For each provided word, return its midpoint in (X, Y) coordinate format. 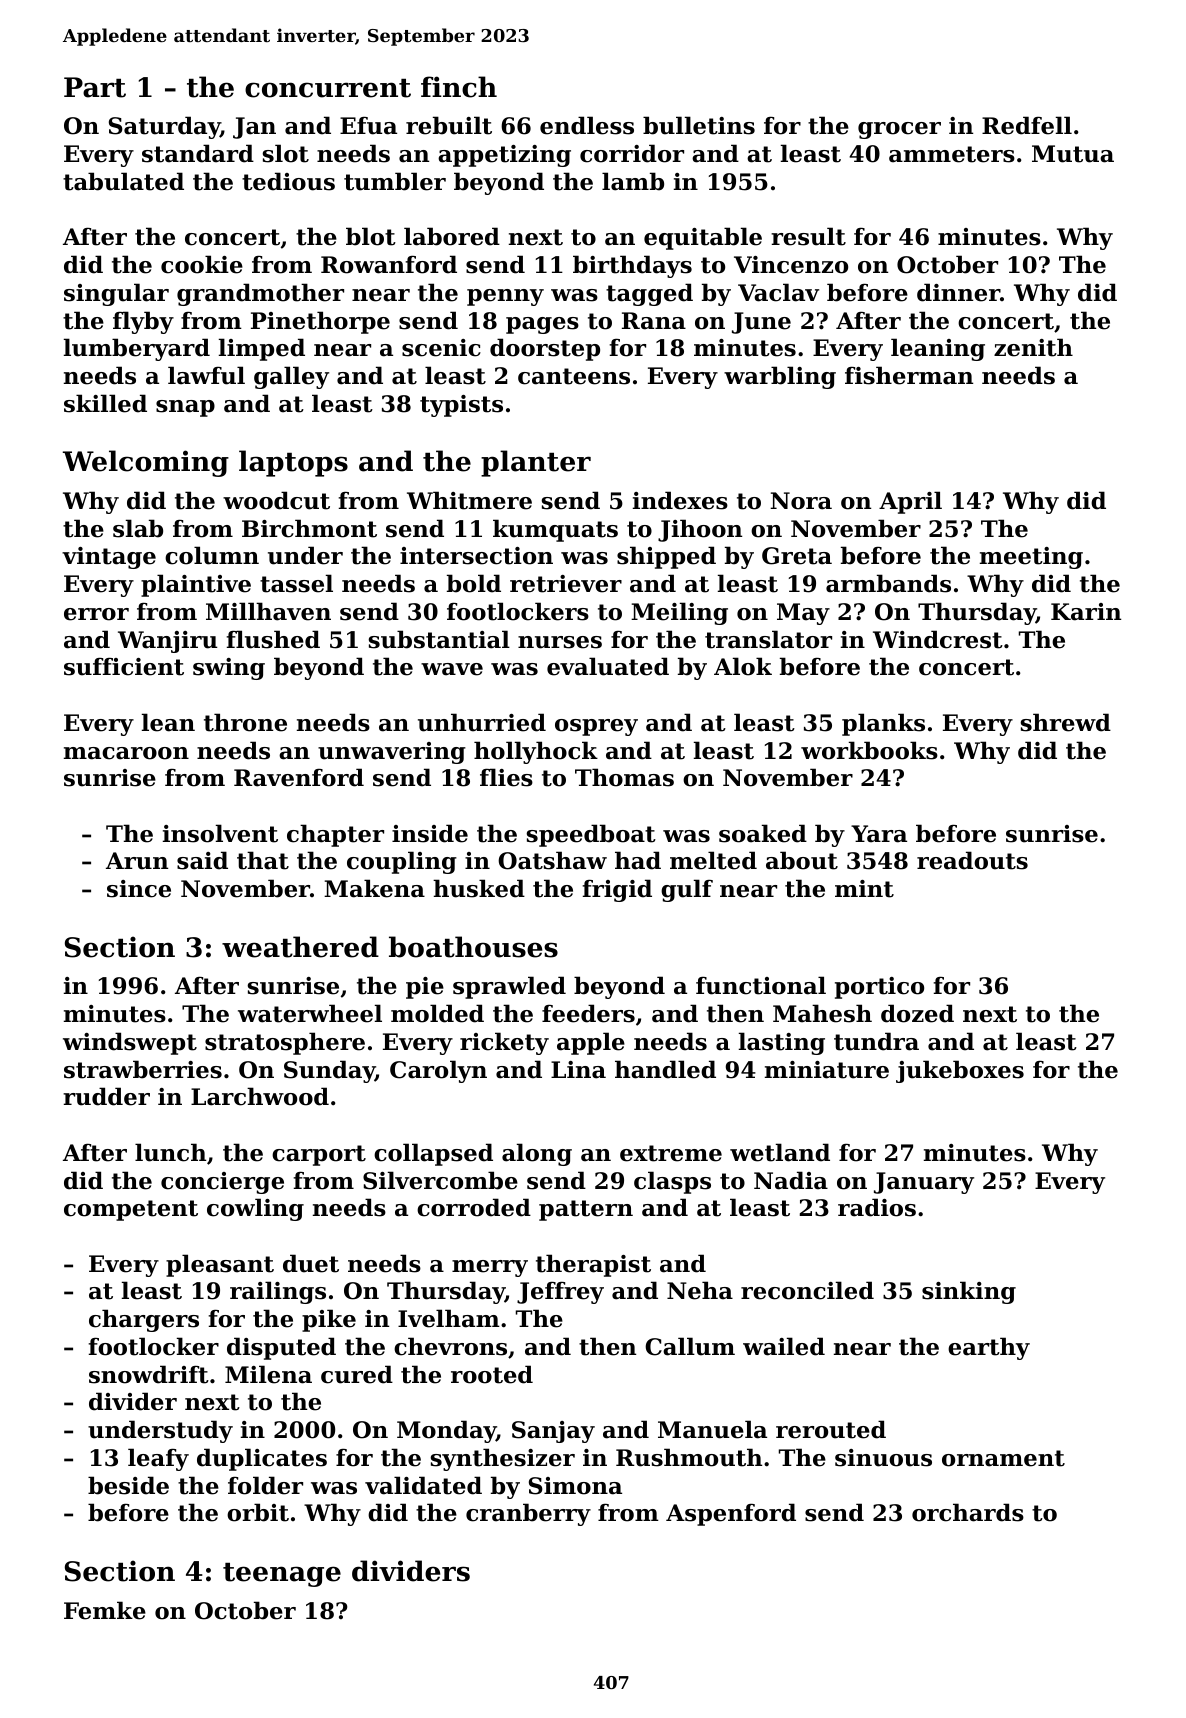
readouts (972, 860)
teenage (282, 1575)
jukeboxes (960, 1071)
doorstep (545, 349)
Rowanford (389, 264)
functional (761, 985)
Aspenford (731, 1514)
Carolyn (438, 1071)
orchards (968, 1512)
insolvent (220, 833)
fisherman (909, 375)
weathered (300, 947)
